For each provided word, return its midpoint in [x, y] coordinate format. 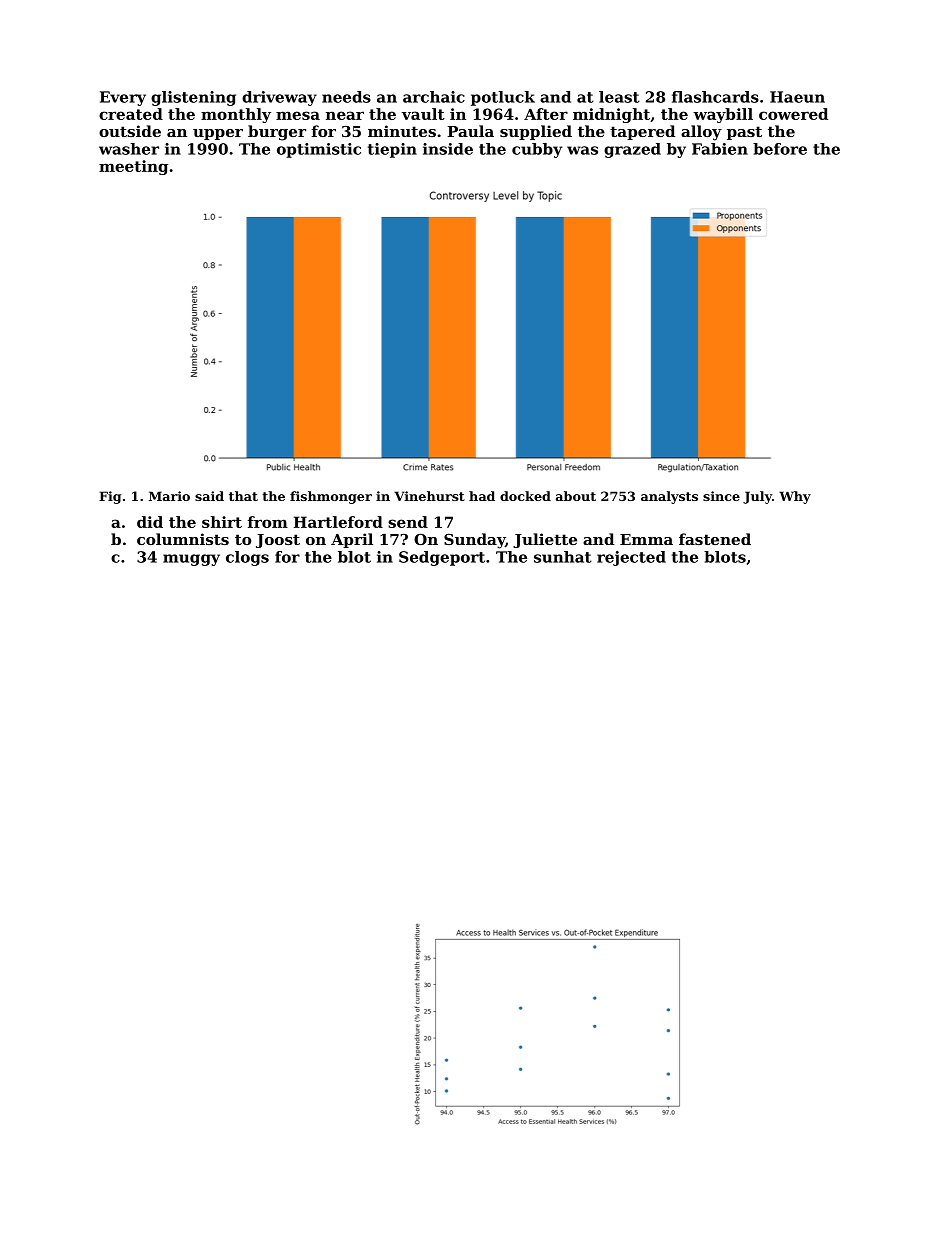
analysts [669, 497]
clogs [247, 558]
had [482, 496]
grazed [632, 150]
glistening [193, 98]
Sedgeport [442, 558]
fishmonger [331, 497]
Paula [470, 131]
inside [448, 149]
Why [795, 497]
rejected [631, 558]
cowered [793, 114]
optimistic [319, 150]
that [243, 496]
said [209, 496]
